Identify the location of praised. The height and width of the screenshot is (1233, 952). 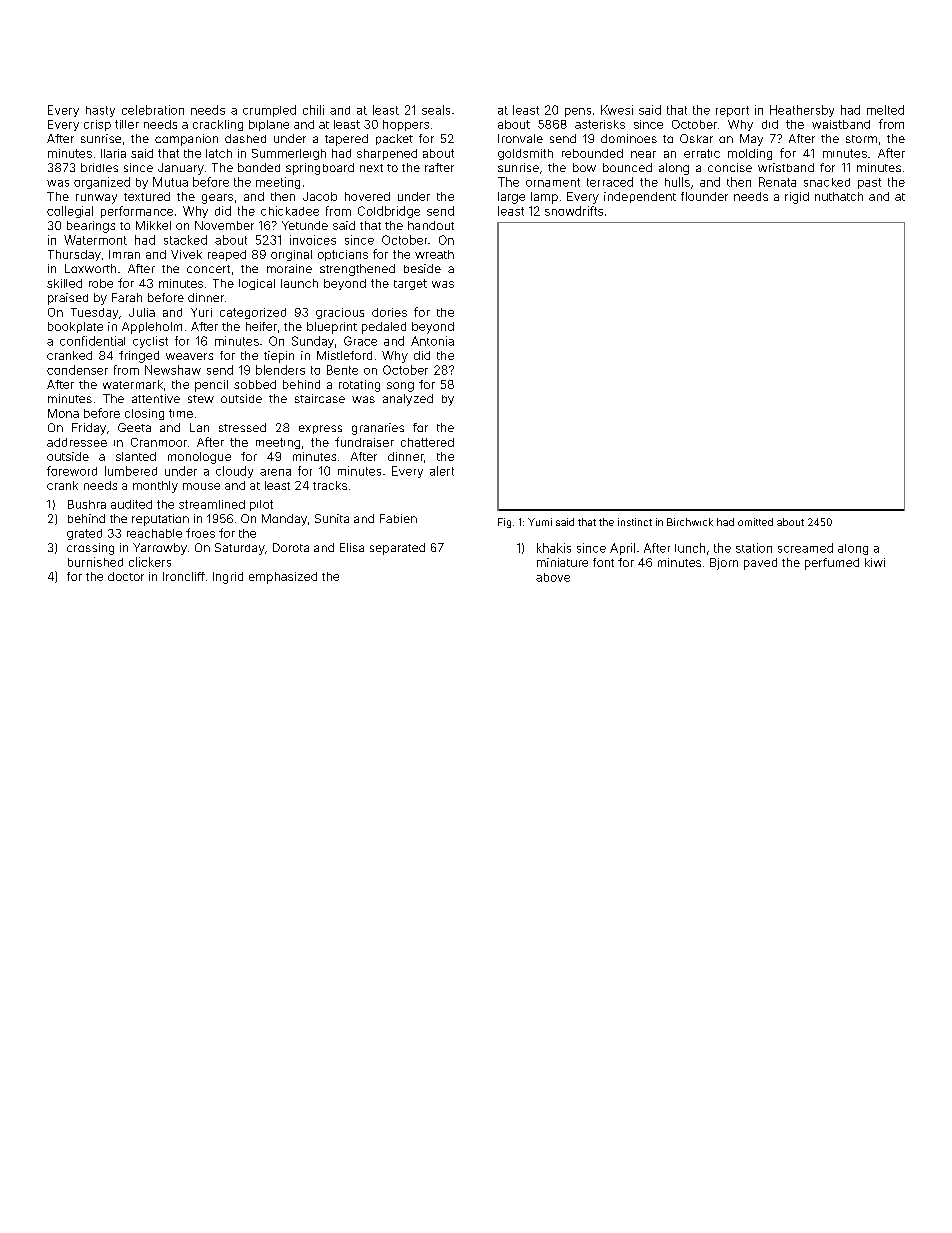
(68, 299).
